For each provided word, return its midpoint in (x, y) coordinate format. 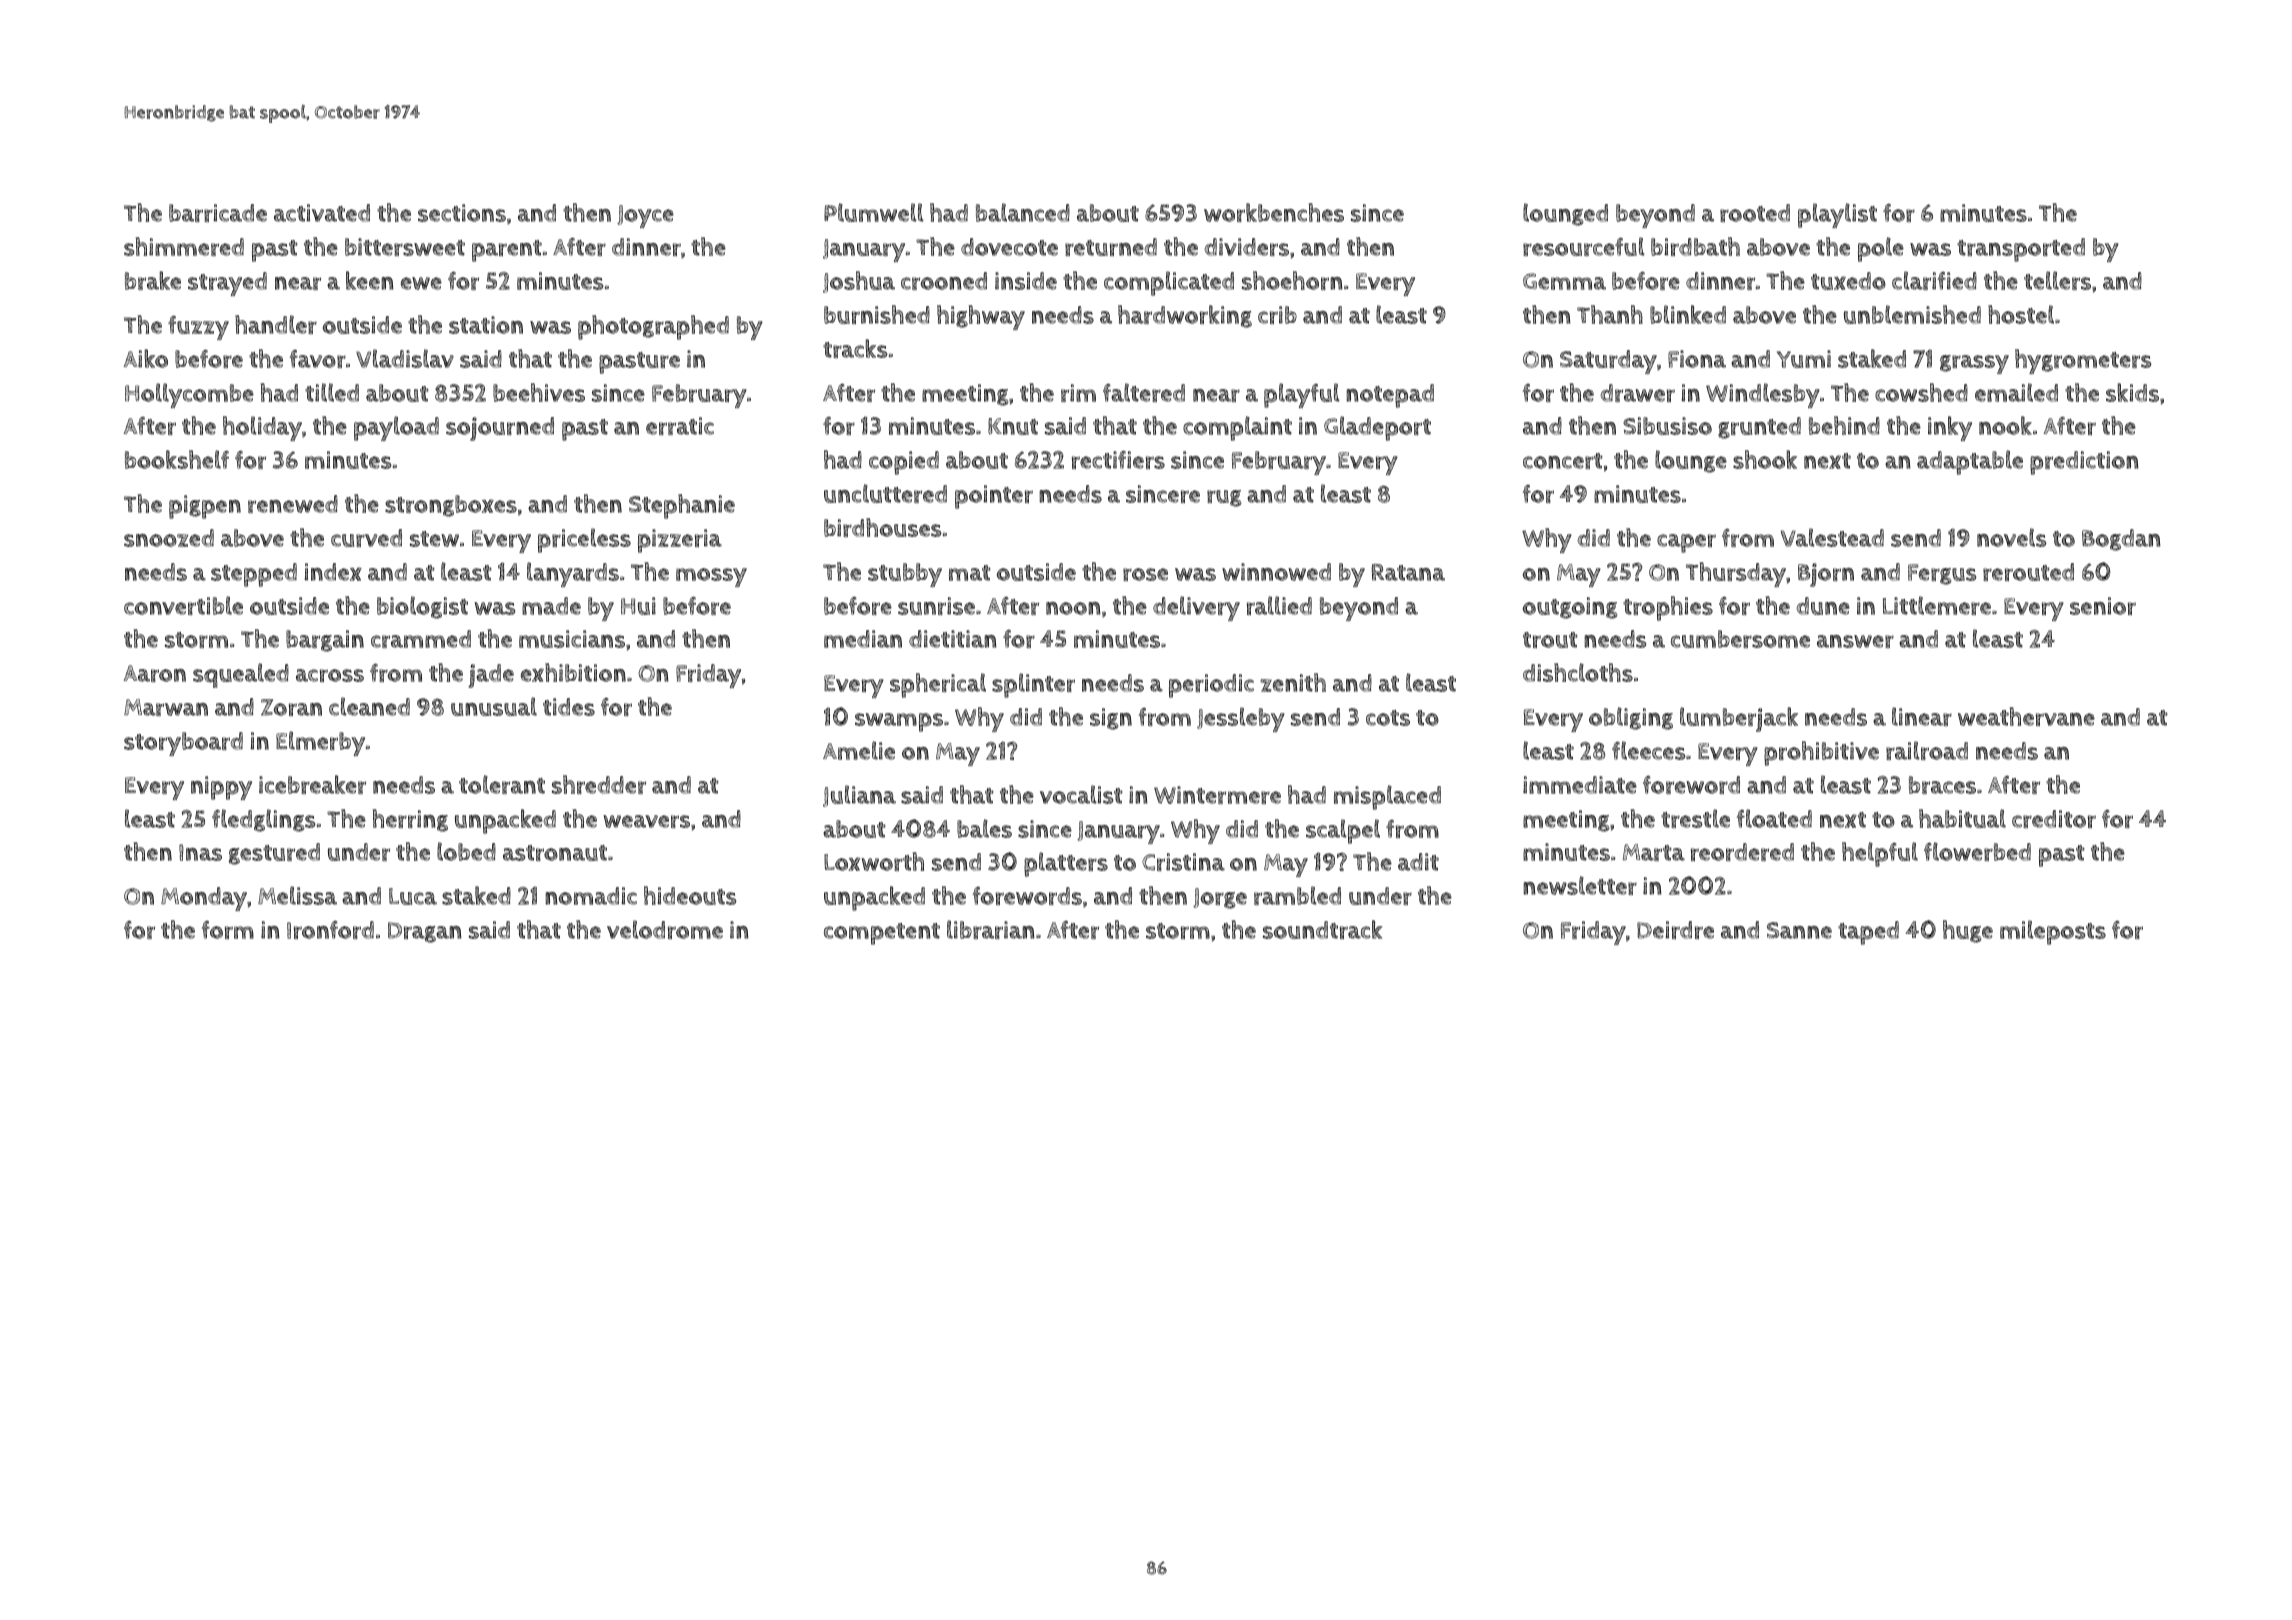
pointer (994, 497)
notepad (1390, 396)
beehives (539, 392)
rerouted (2028, 572)
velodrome (665, 929)
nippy (221, 788)
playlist (1837, 215)
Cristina (1183, 862)
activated (322, 213)
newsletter (1580, 885)
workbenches (1274, 212)
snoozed (169, 538)
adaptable (1970, 462)
